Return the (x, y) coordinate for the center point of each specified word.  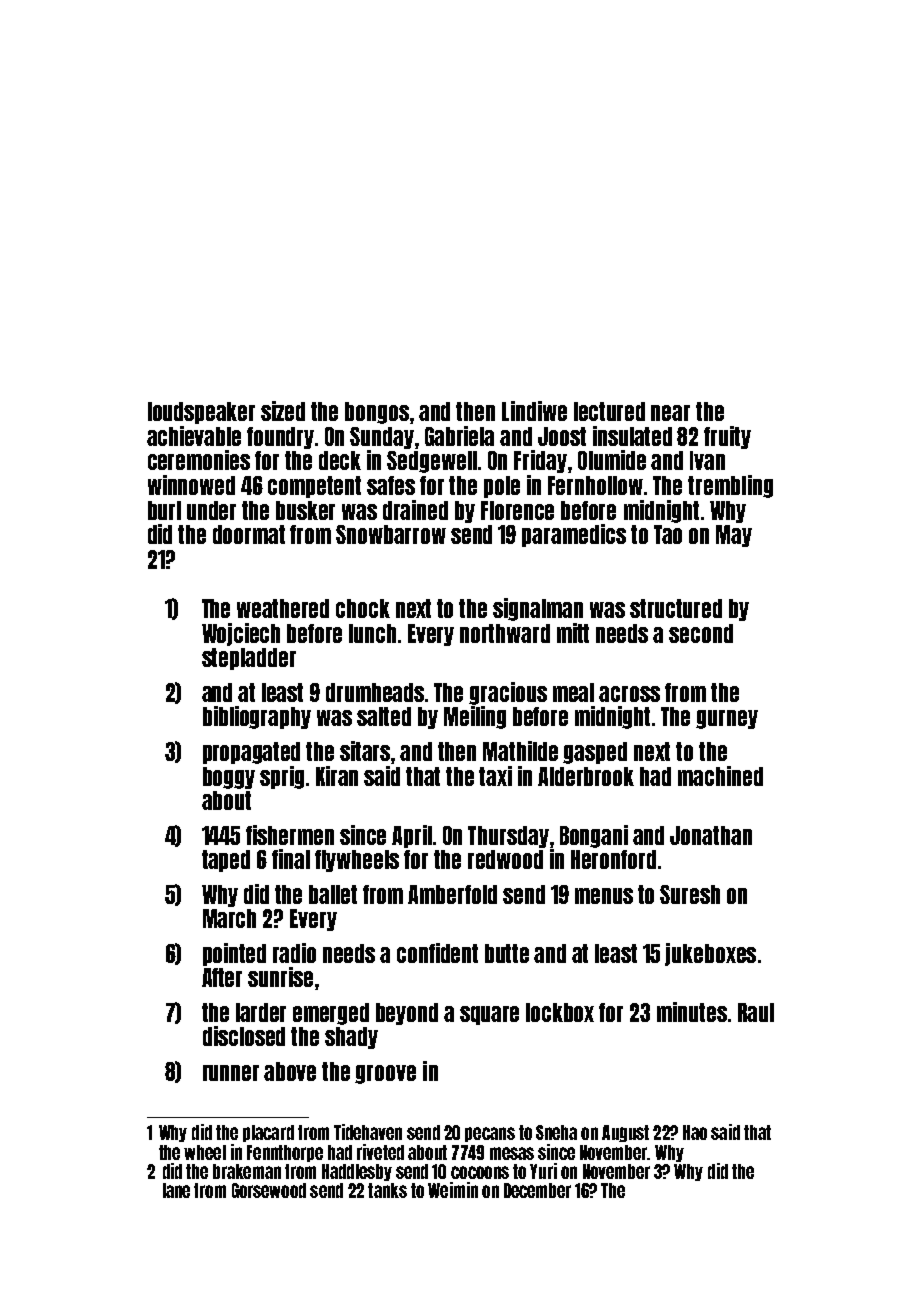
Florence (517, 510)
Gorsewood (269, 1190)
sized (283, 411)
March (229, 918)
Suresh (690, 894)
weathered (283, 608)
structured (676, 608)
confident (437, 953)
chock (363, 608)
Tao (668, 534)
